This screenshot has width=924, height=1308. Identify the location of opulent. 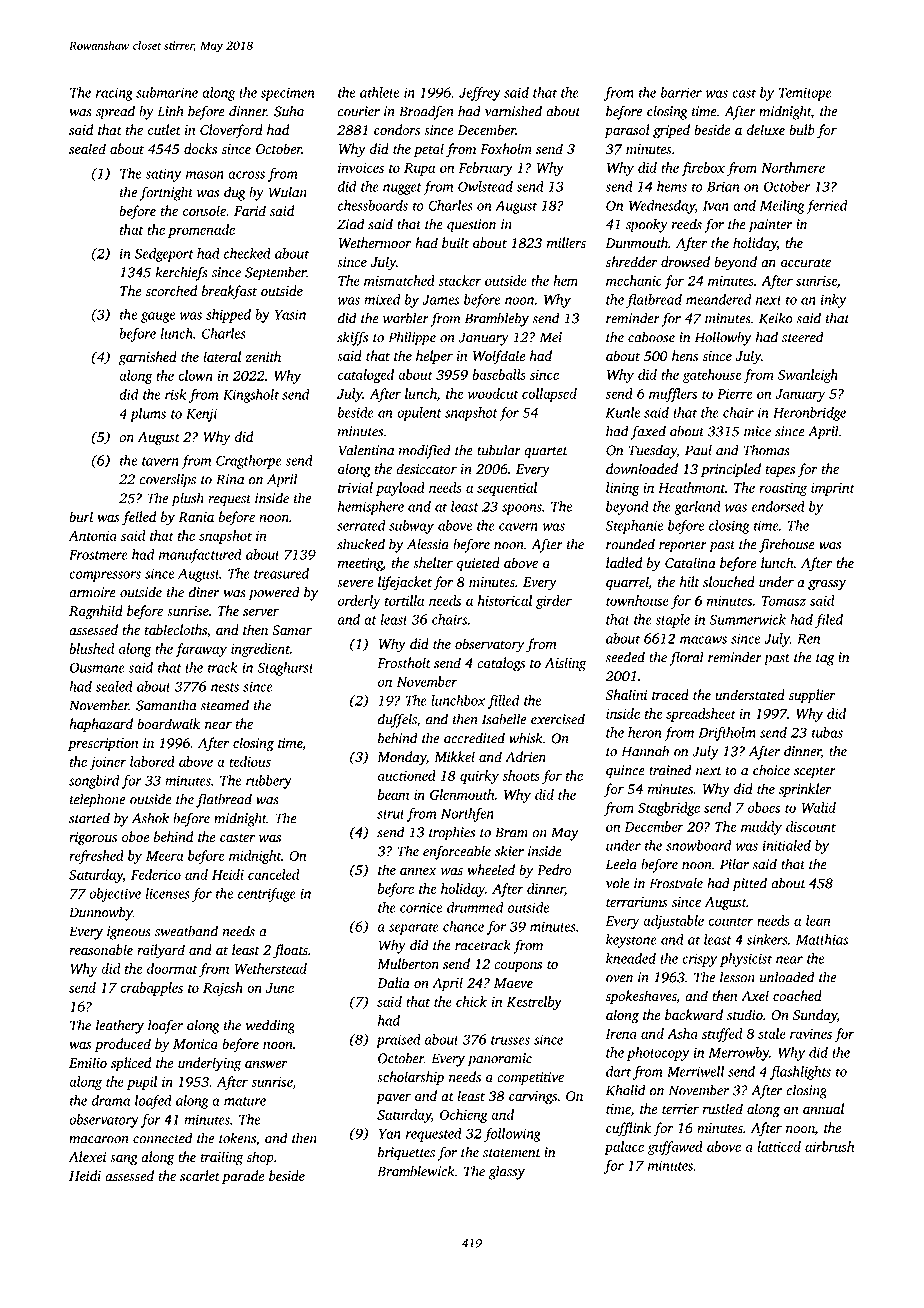
(419, 414).
